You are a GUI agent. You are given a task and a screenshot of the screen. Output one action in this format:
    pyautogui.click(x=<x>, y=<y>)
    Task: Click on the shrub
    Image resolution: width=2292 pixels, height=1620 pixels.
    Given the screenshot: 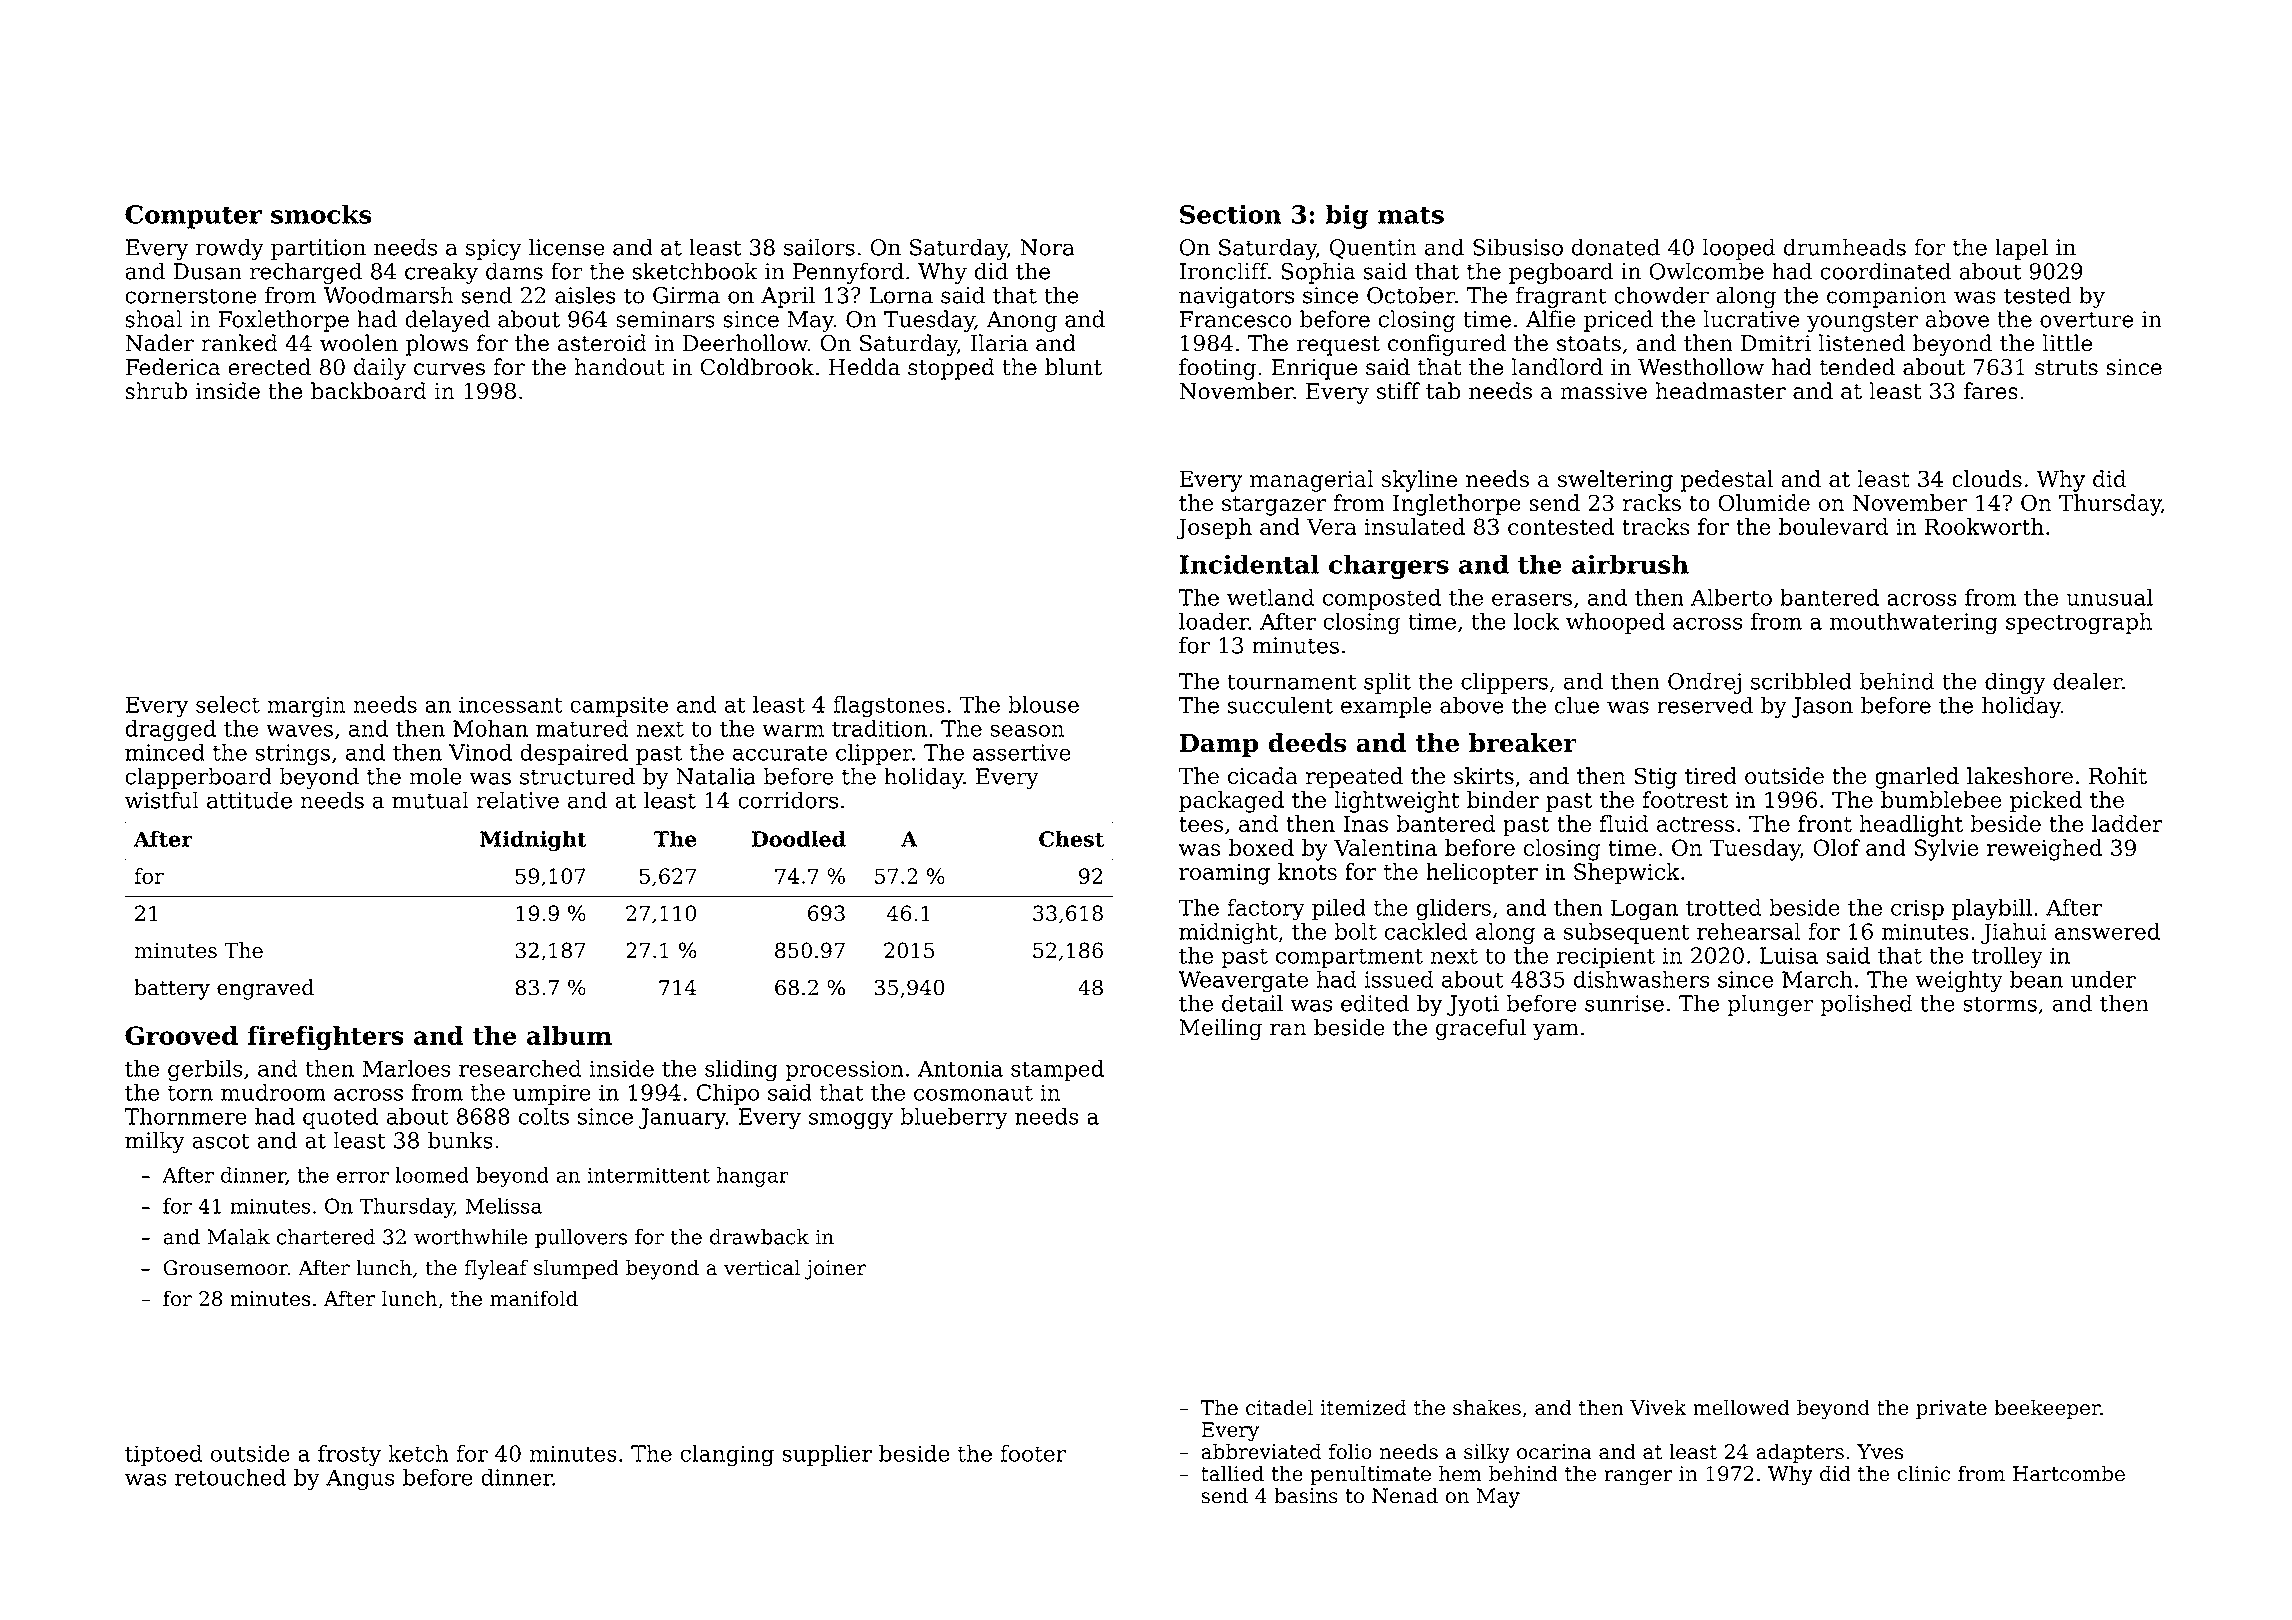 What is the action you would take?
    pyautogui.click(x=156, y=391)
